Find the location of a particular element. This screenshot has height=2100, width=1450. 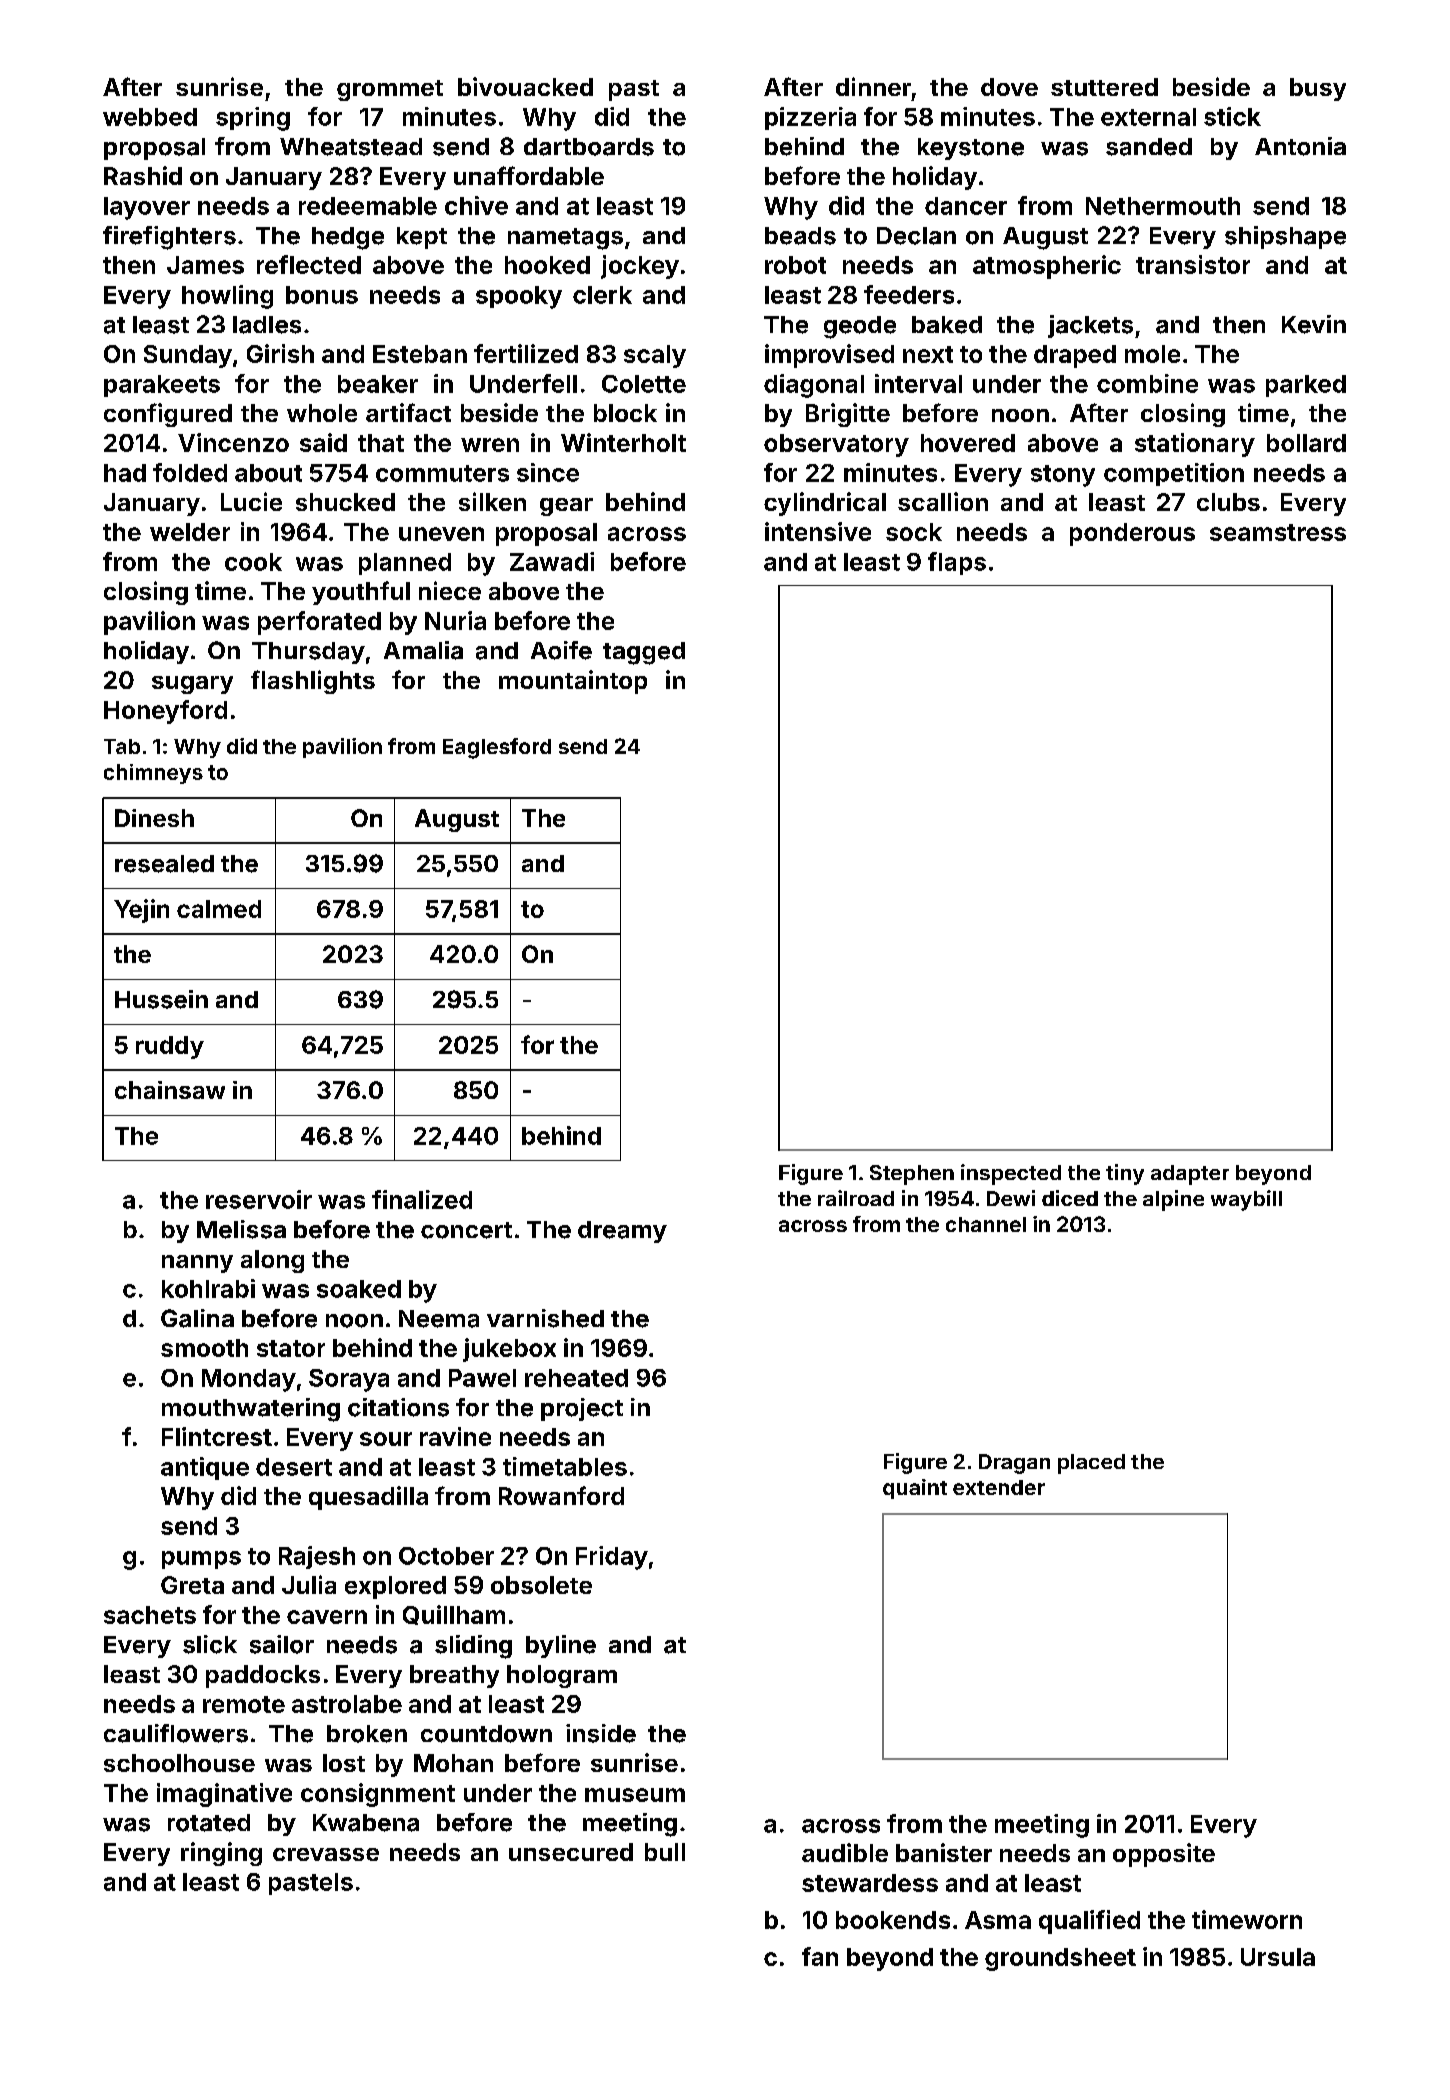

Rashid is located at coordinates (143, 175).
